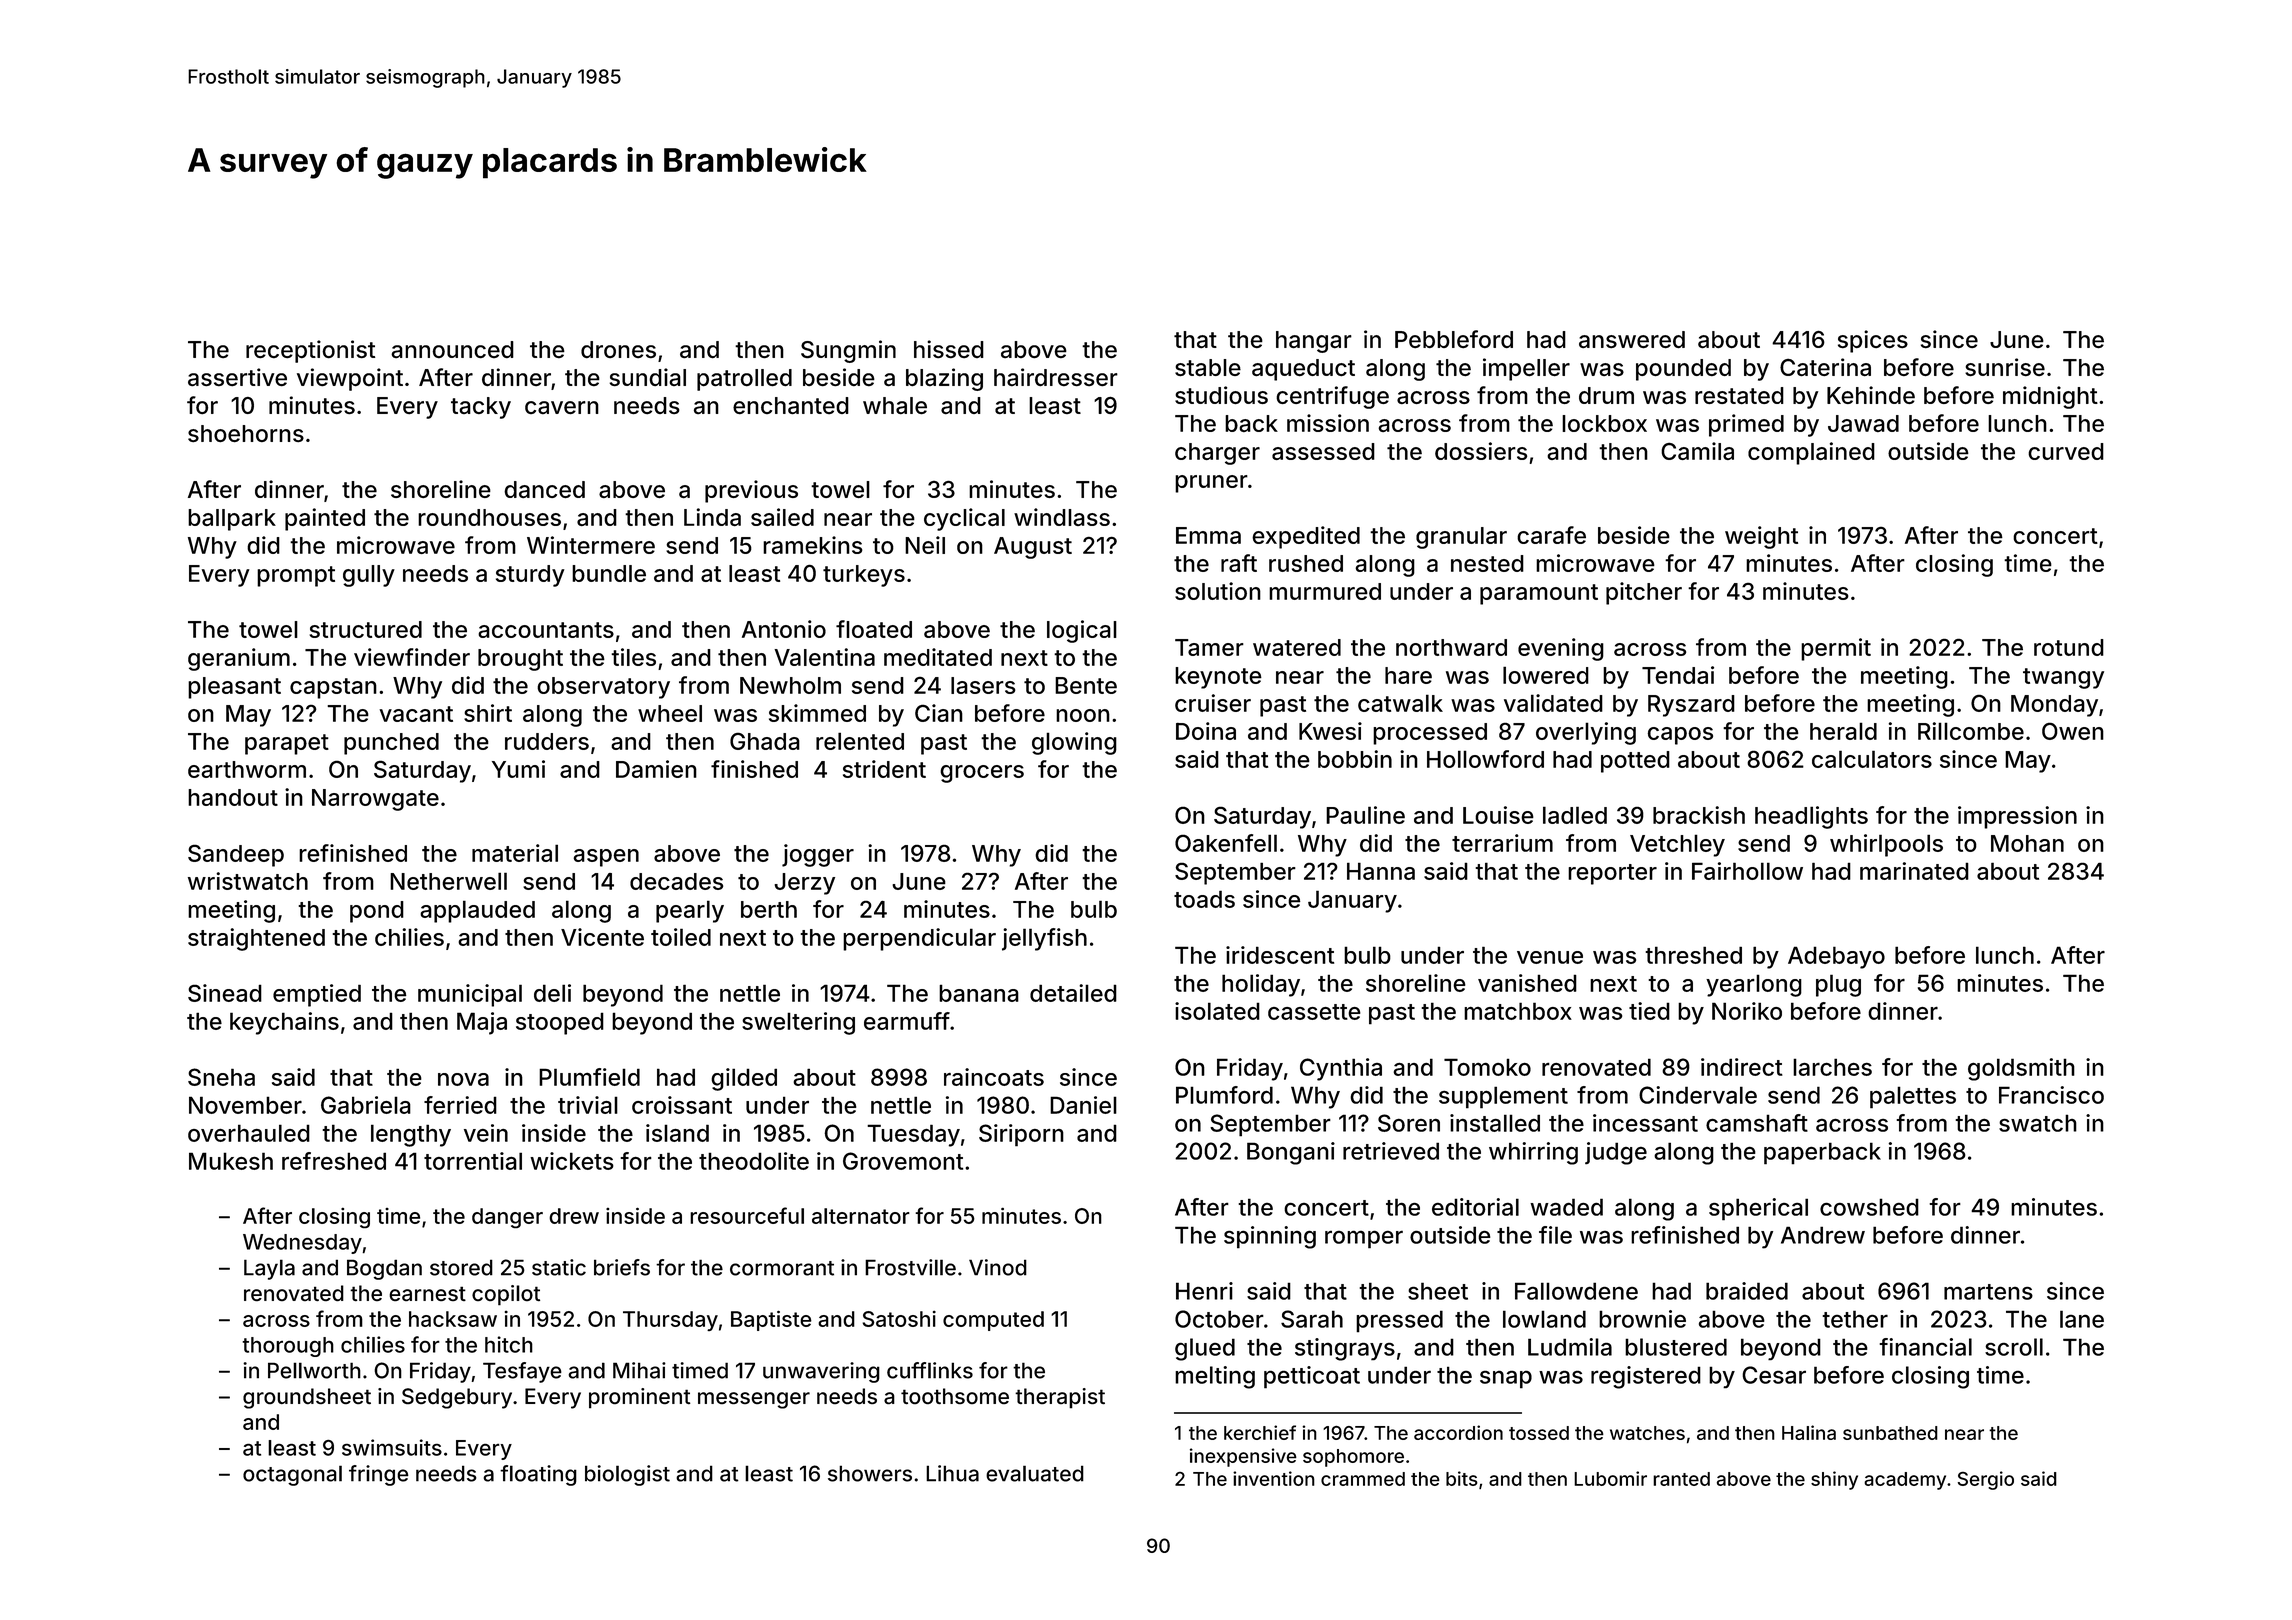 This screenshot has width=2292, height=1620. I want to click on permit, so click(1836, 649).
